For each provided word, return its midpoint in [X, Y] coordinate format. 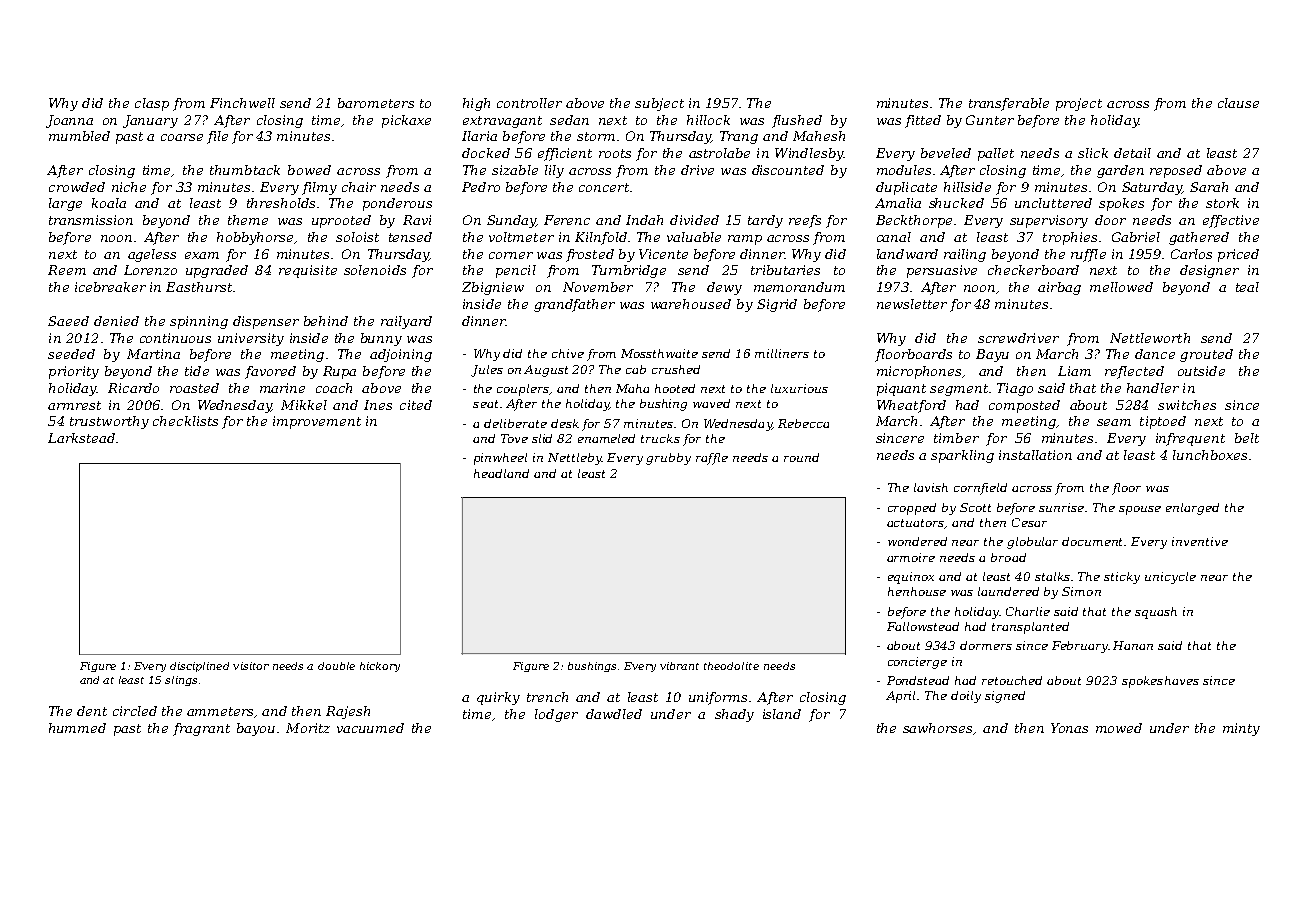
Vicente [663, 254]
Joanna [69, 121]
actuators [916, 524]
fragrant [201, 729]
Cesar [1029, 522]
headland [501, 473]
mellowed [1121, 287]
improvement [317, 422]
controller [529, 103]
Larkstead [81, 438]
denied [116, 321]
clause [1238, 103]
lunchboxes [1210, 455]
